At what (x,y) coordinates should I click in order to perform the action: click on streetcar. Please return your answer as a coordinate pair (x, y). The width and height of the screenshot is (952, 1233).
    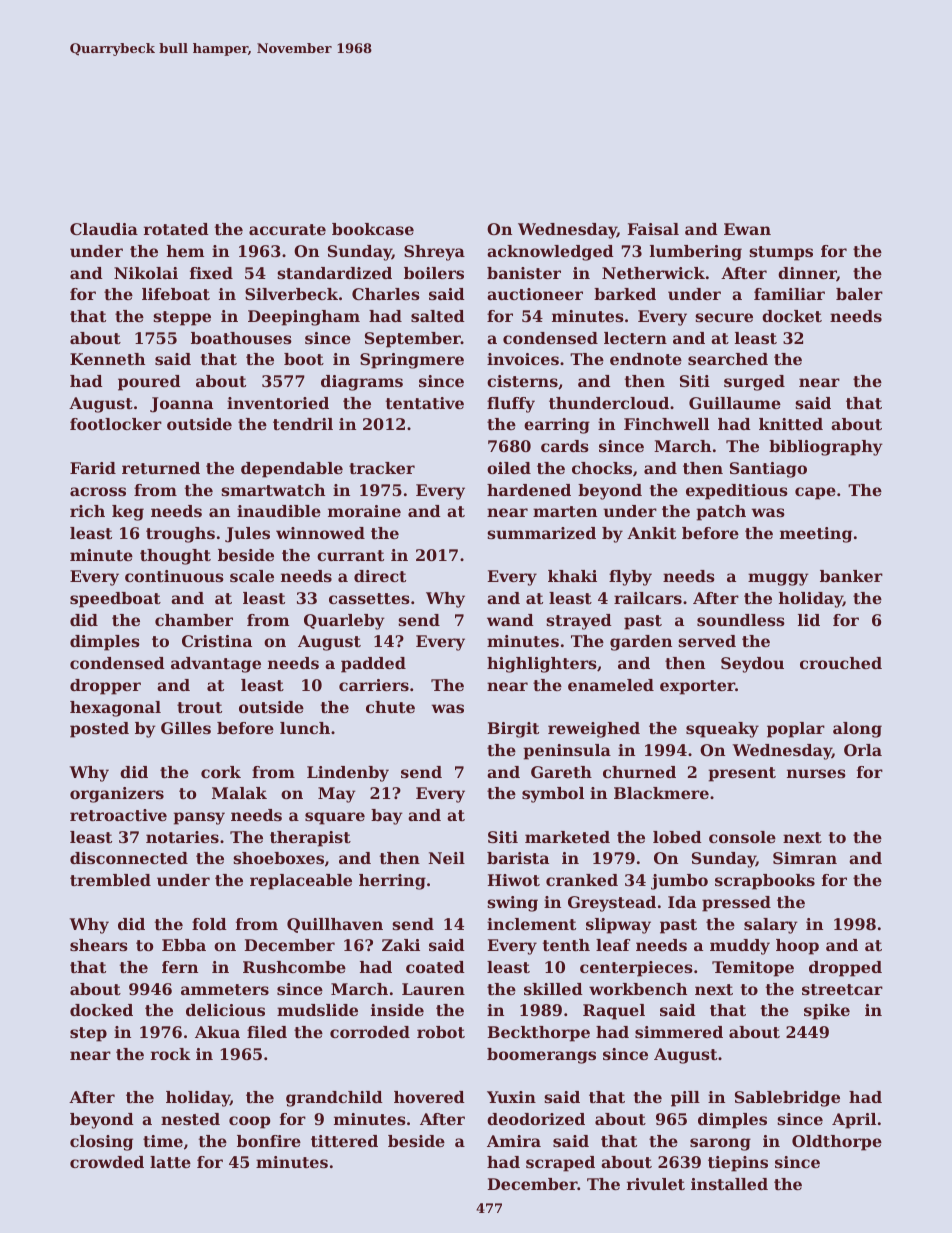
    Looking at the image, I should click on (842, 989).
